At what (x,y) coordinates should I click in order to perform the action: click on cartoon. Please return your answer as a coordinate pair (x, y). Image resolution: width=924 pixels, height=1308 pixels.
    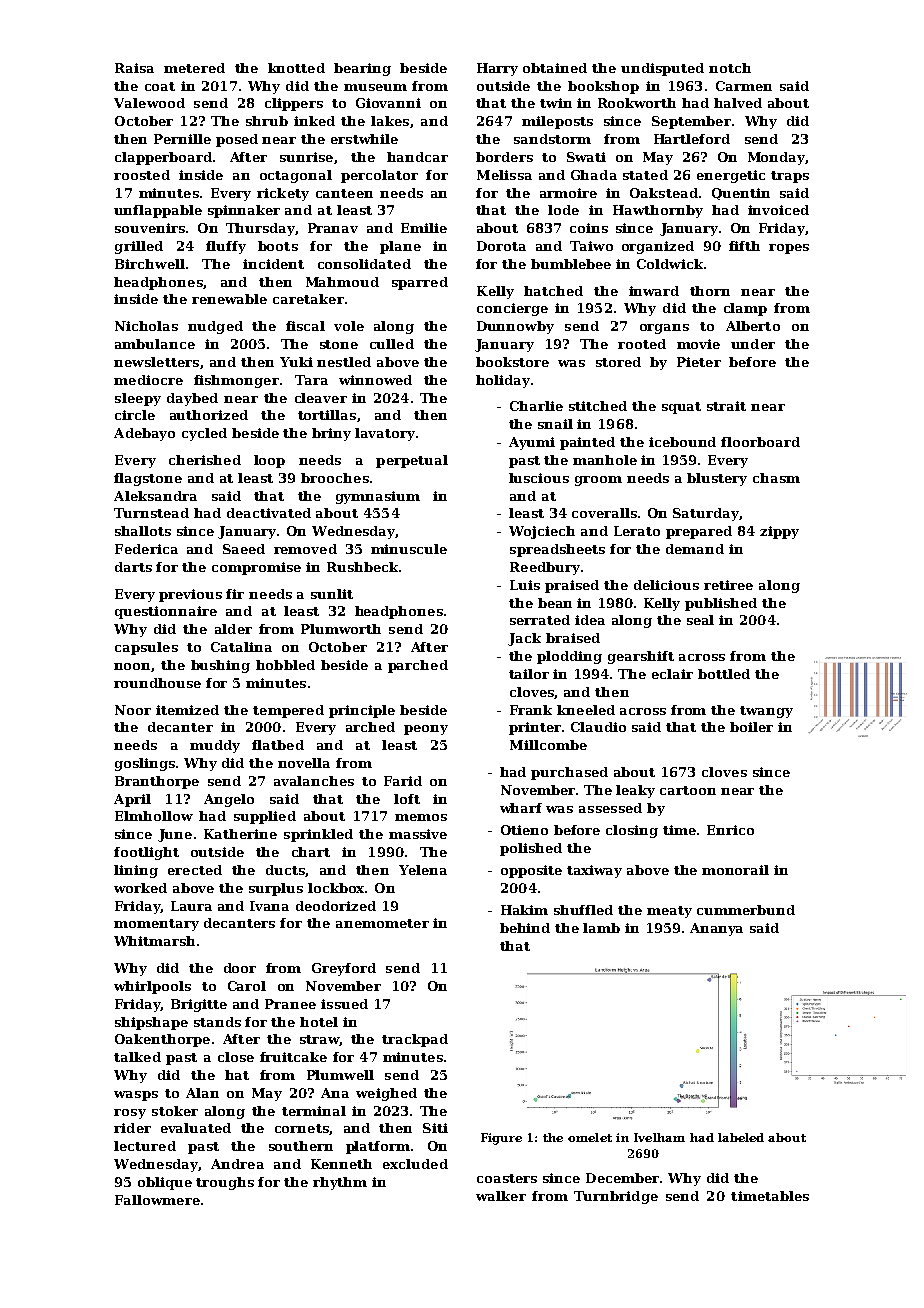
    Looking at the image, I should click on (688, 790).
